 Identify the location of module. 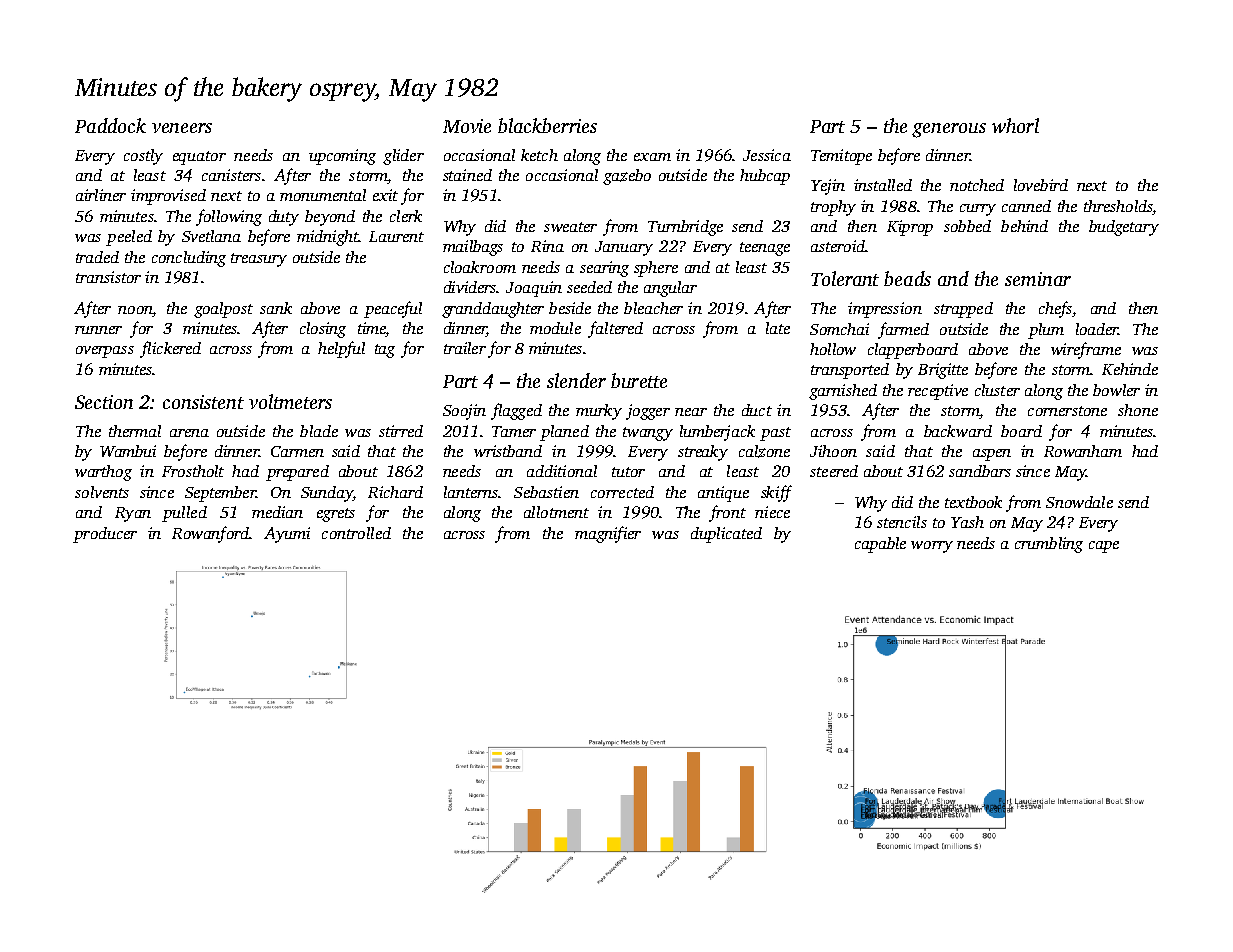
(555, 328).
